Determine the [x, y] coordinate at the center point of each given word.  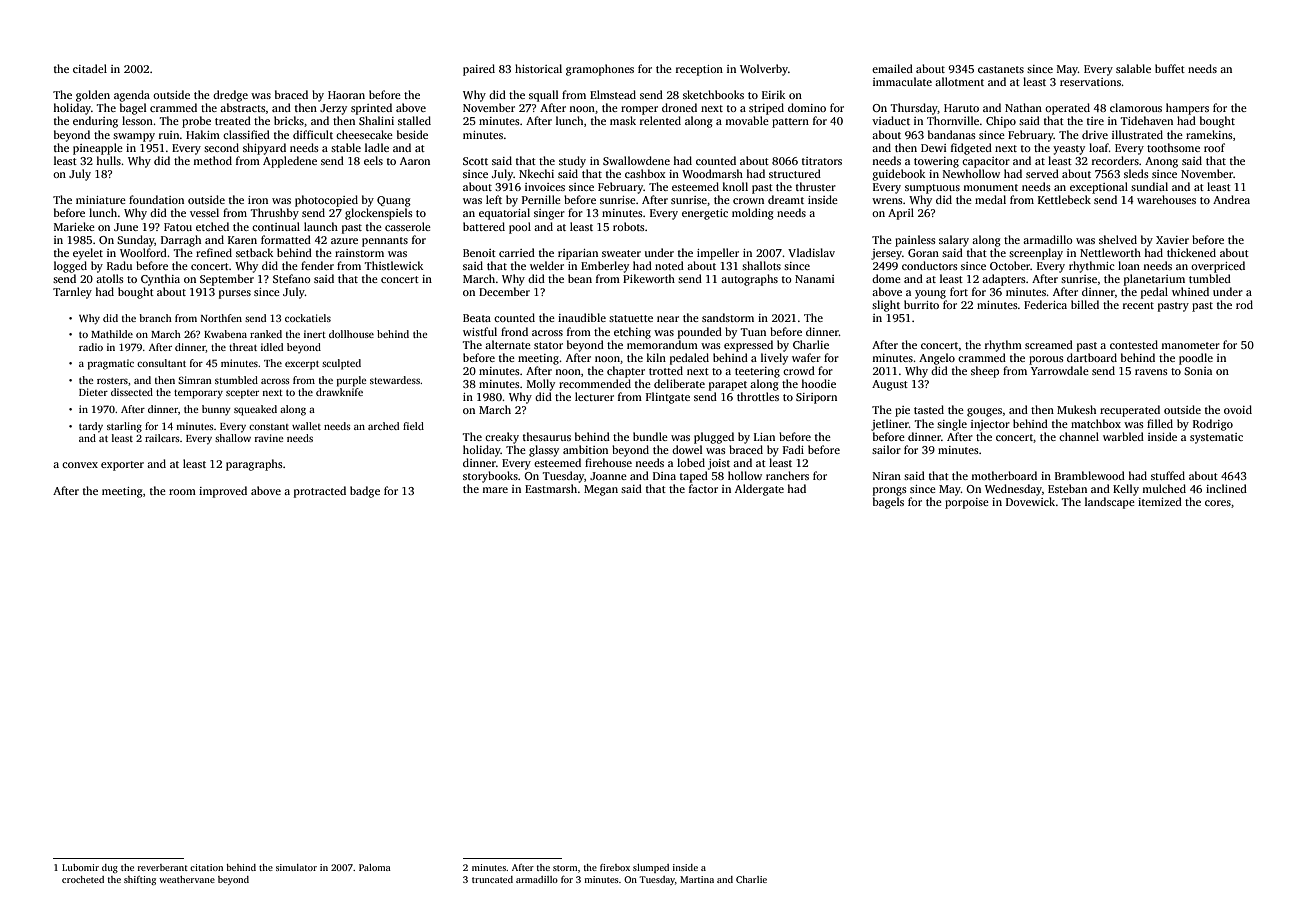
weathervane [187, 879]
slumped [651, 868]
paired [479, 70]
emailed [892, 68]
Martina [697, 879]
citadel [90, 68]
